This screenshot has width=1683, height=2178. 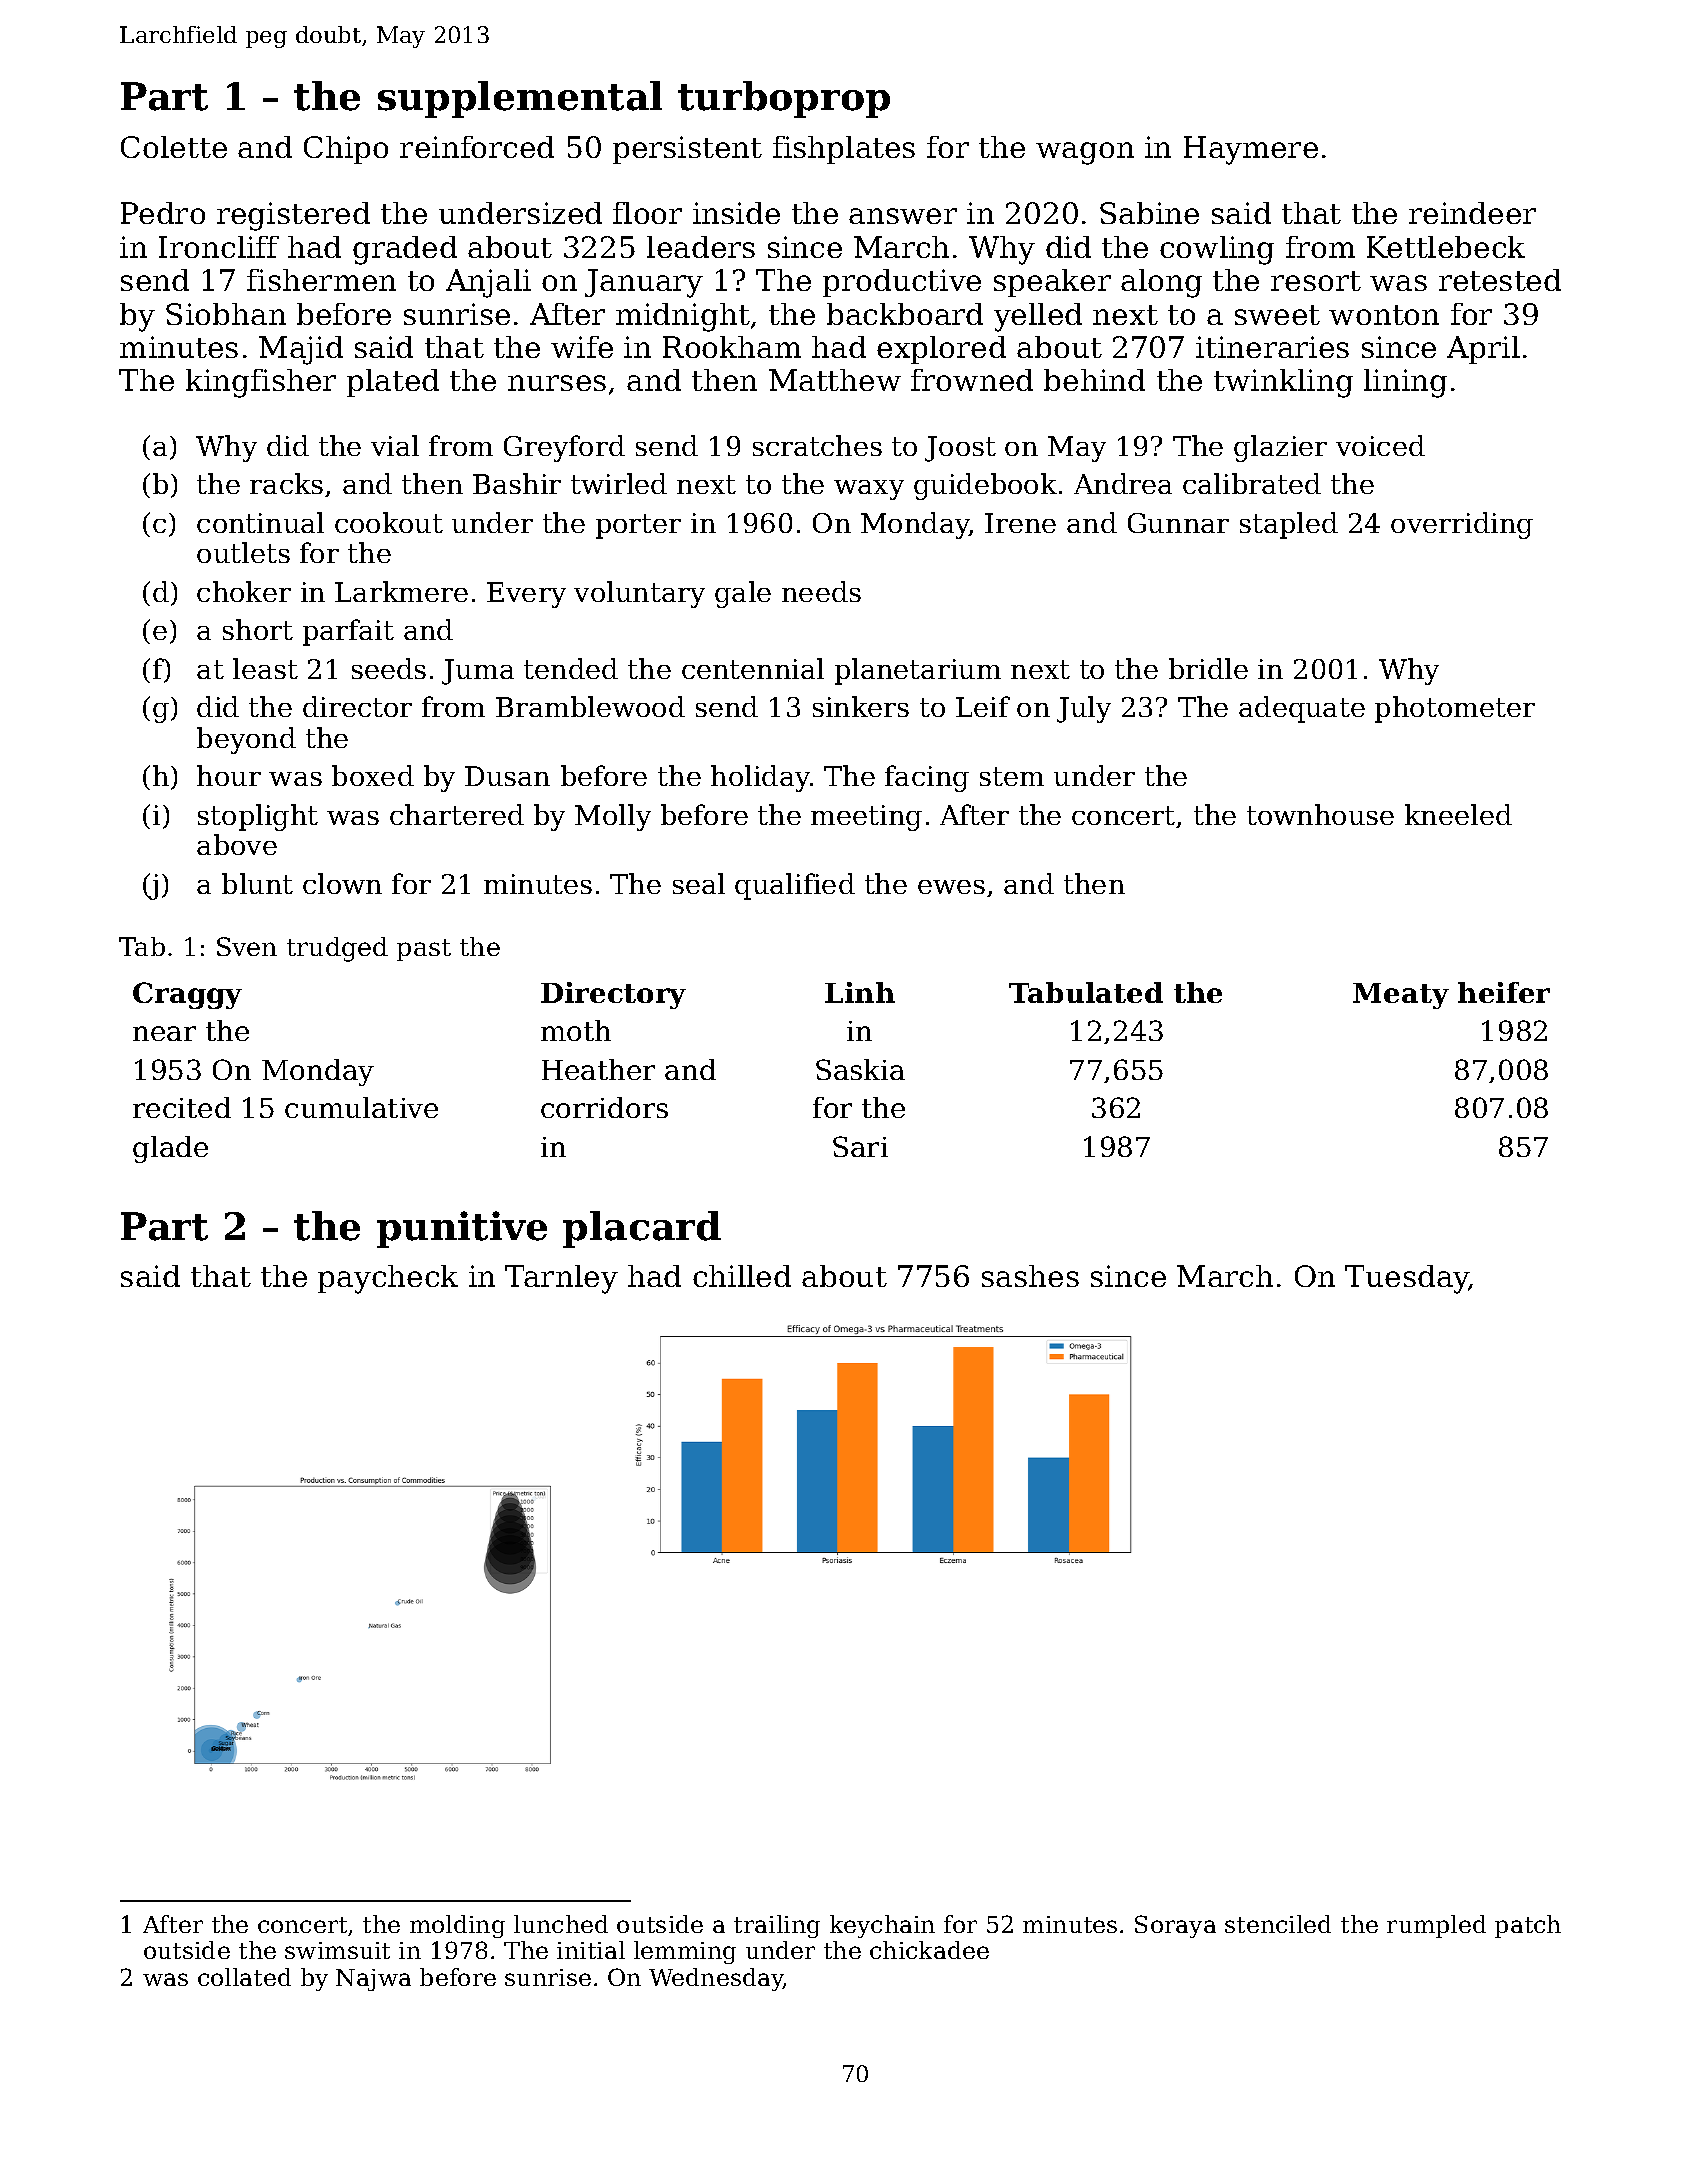 What do you see at coordinates (882, 1926) in the screenshot?
I see `keychain` at bounding box center [882, 1926].
